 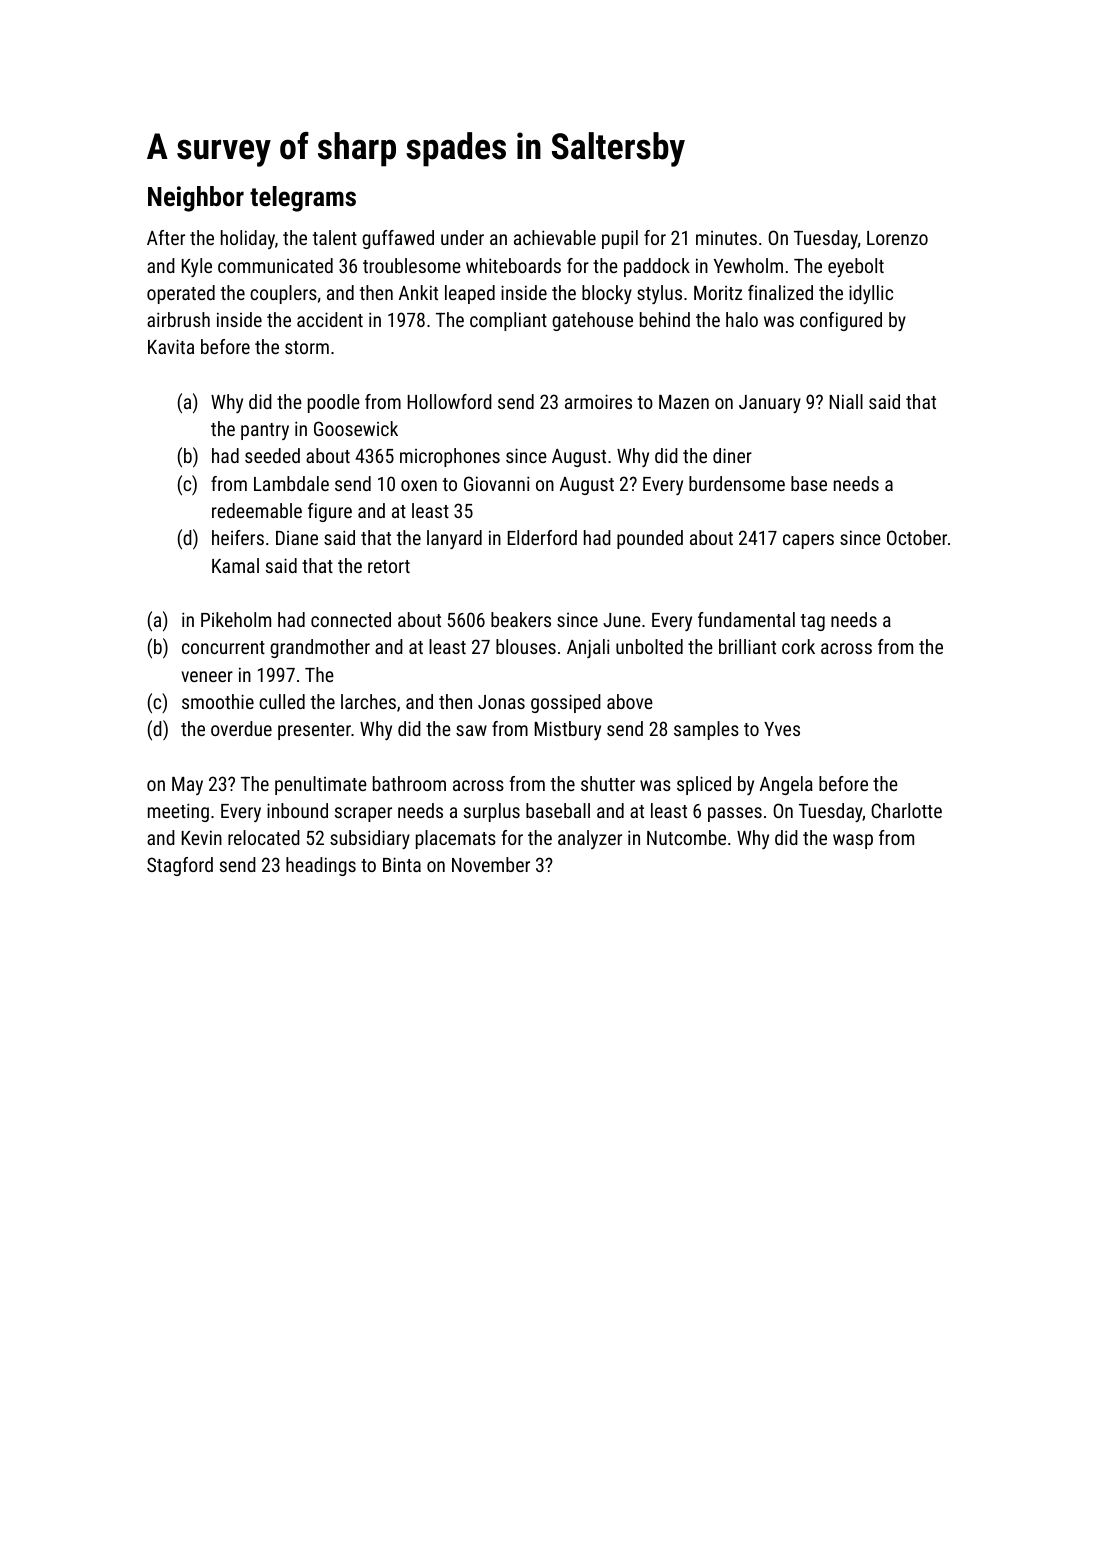 I want to click on armoires, so click(x=598, y=401).
